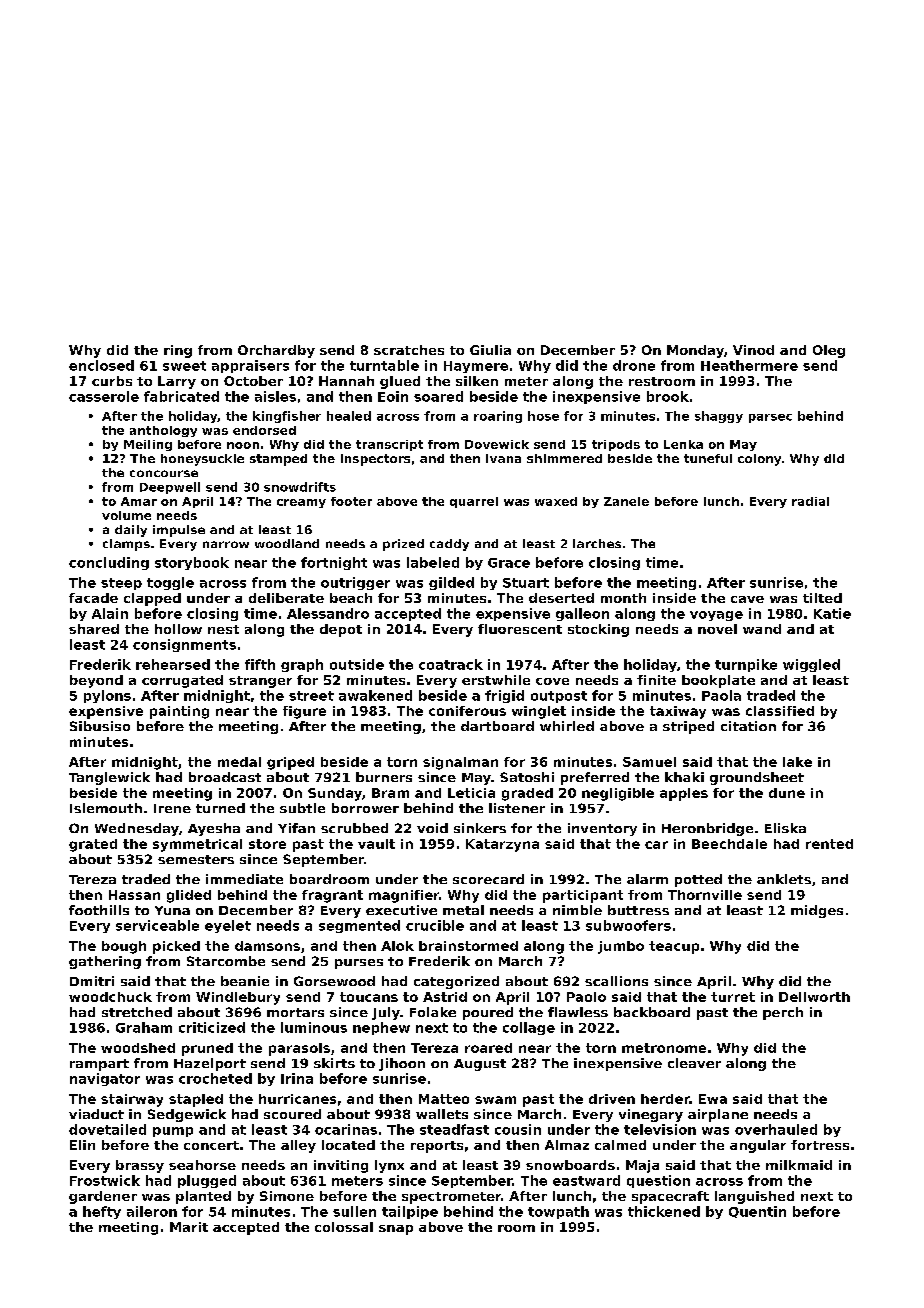  What do you see at coordinates (355, 583) in the page?
I see `outrigger` at bounding box center [355, 583].
